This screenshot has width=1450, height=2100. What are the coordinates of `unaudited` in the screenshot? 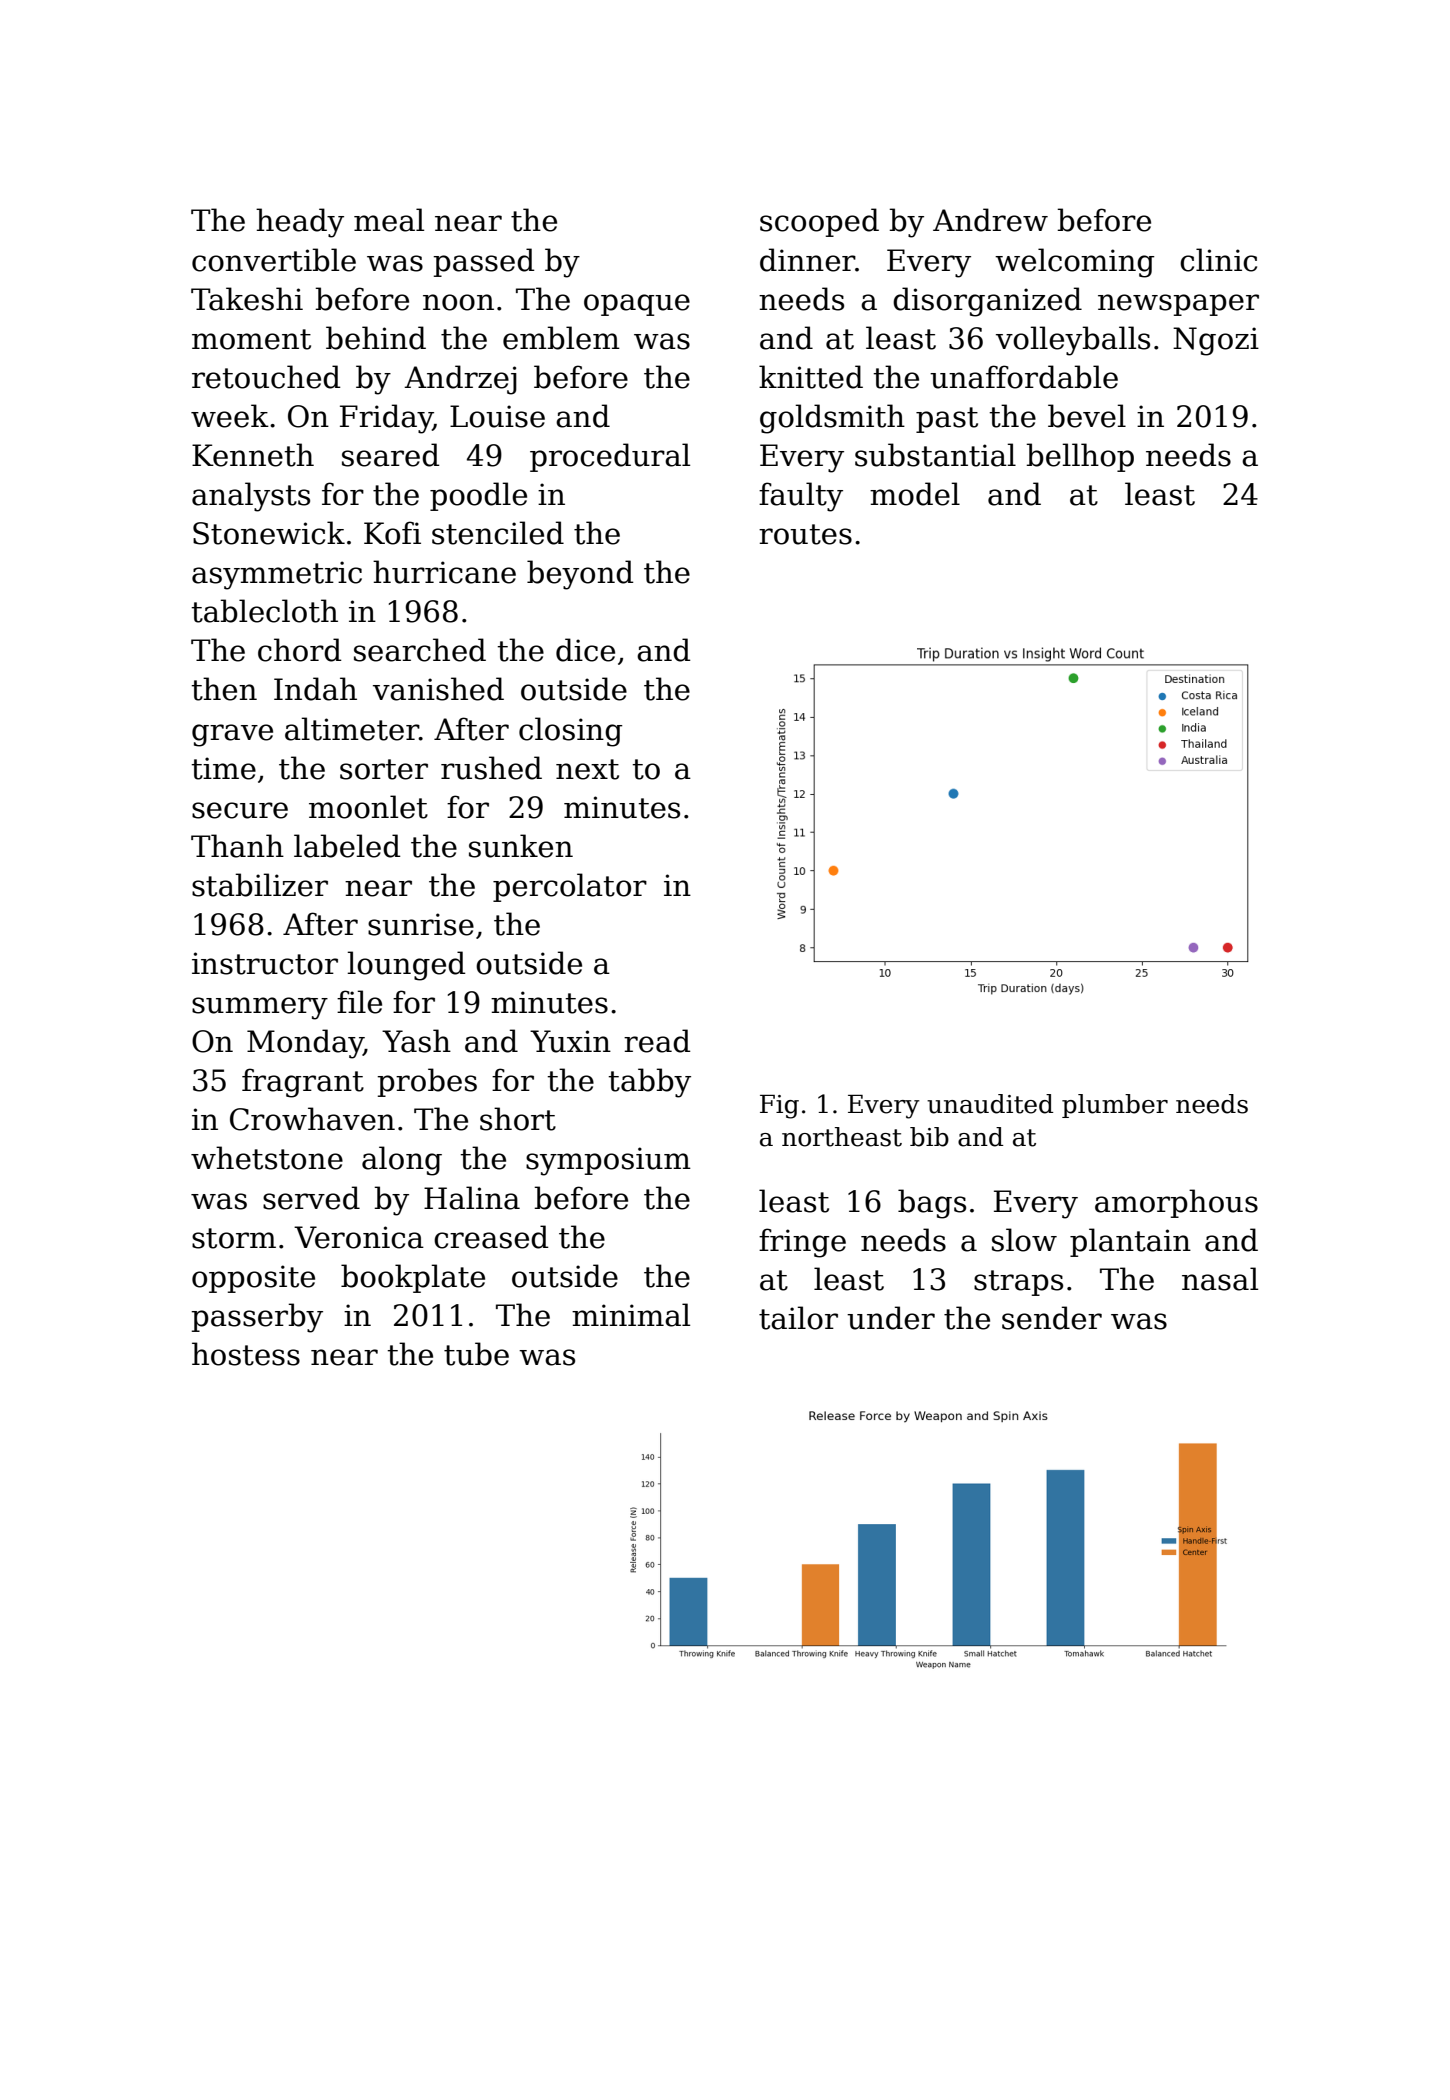 It's located at (990, 1104).
